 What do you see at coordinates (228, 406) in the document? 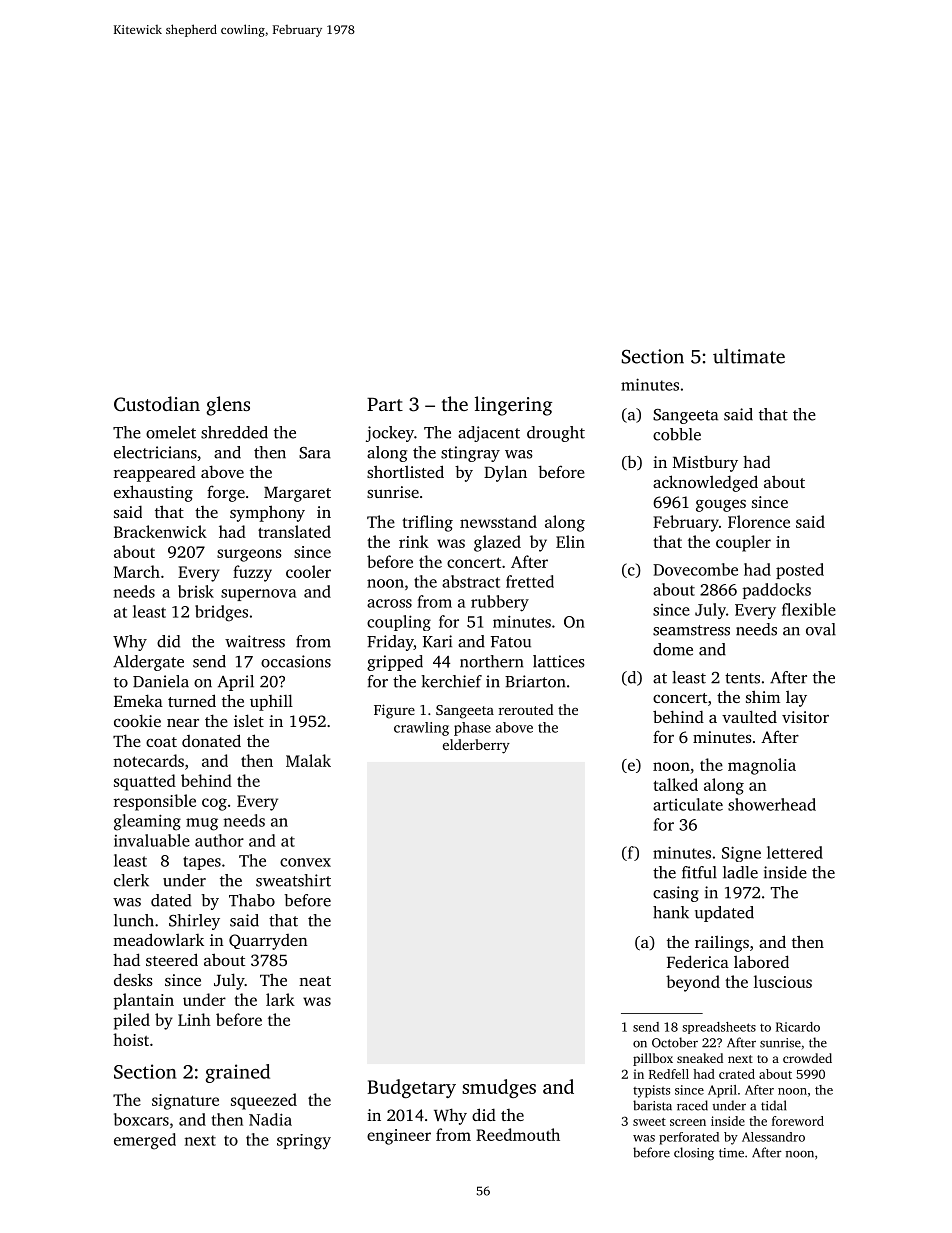
I see `glens` at bounding box center [228, 406].
